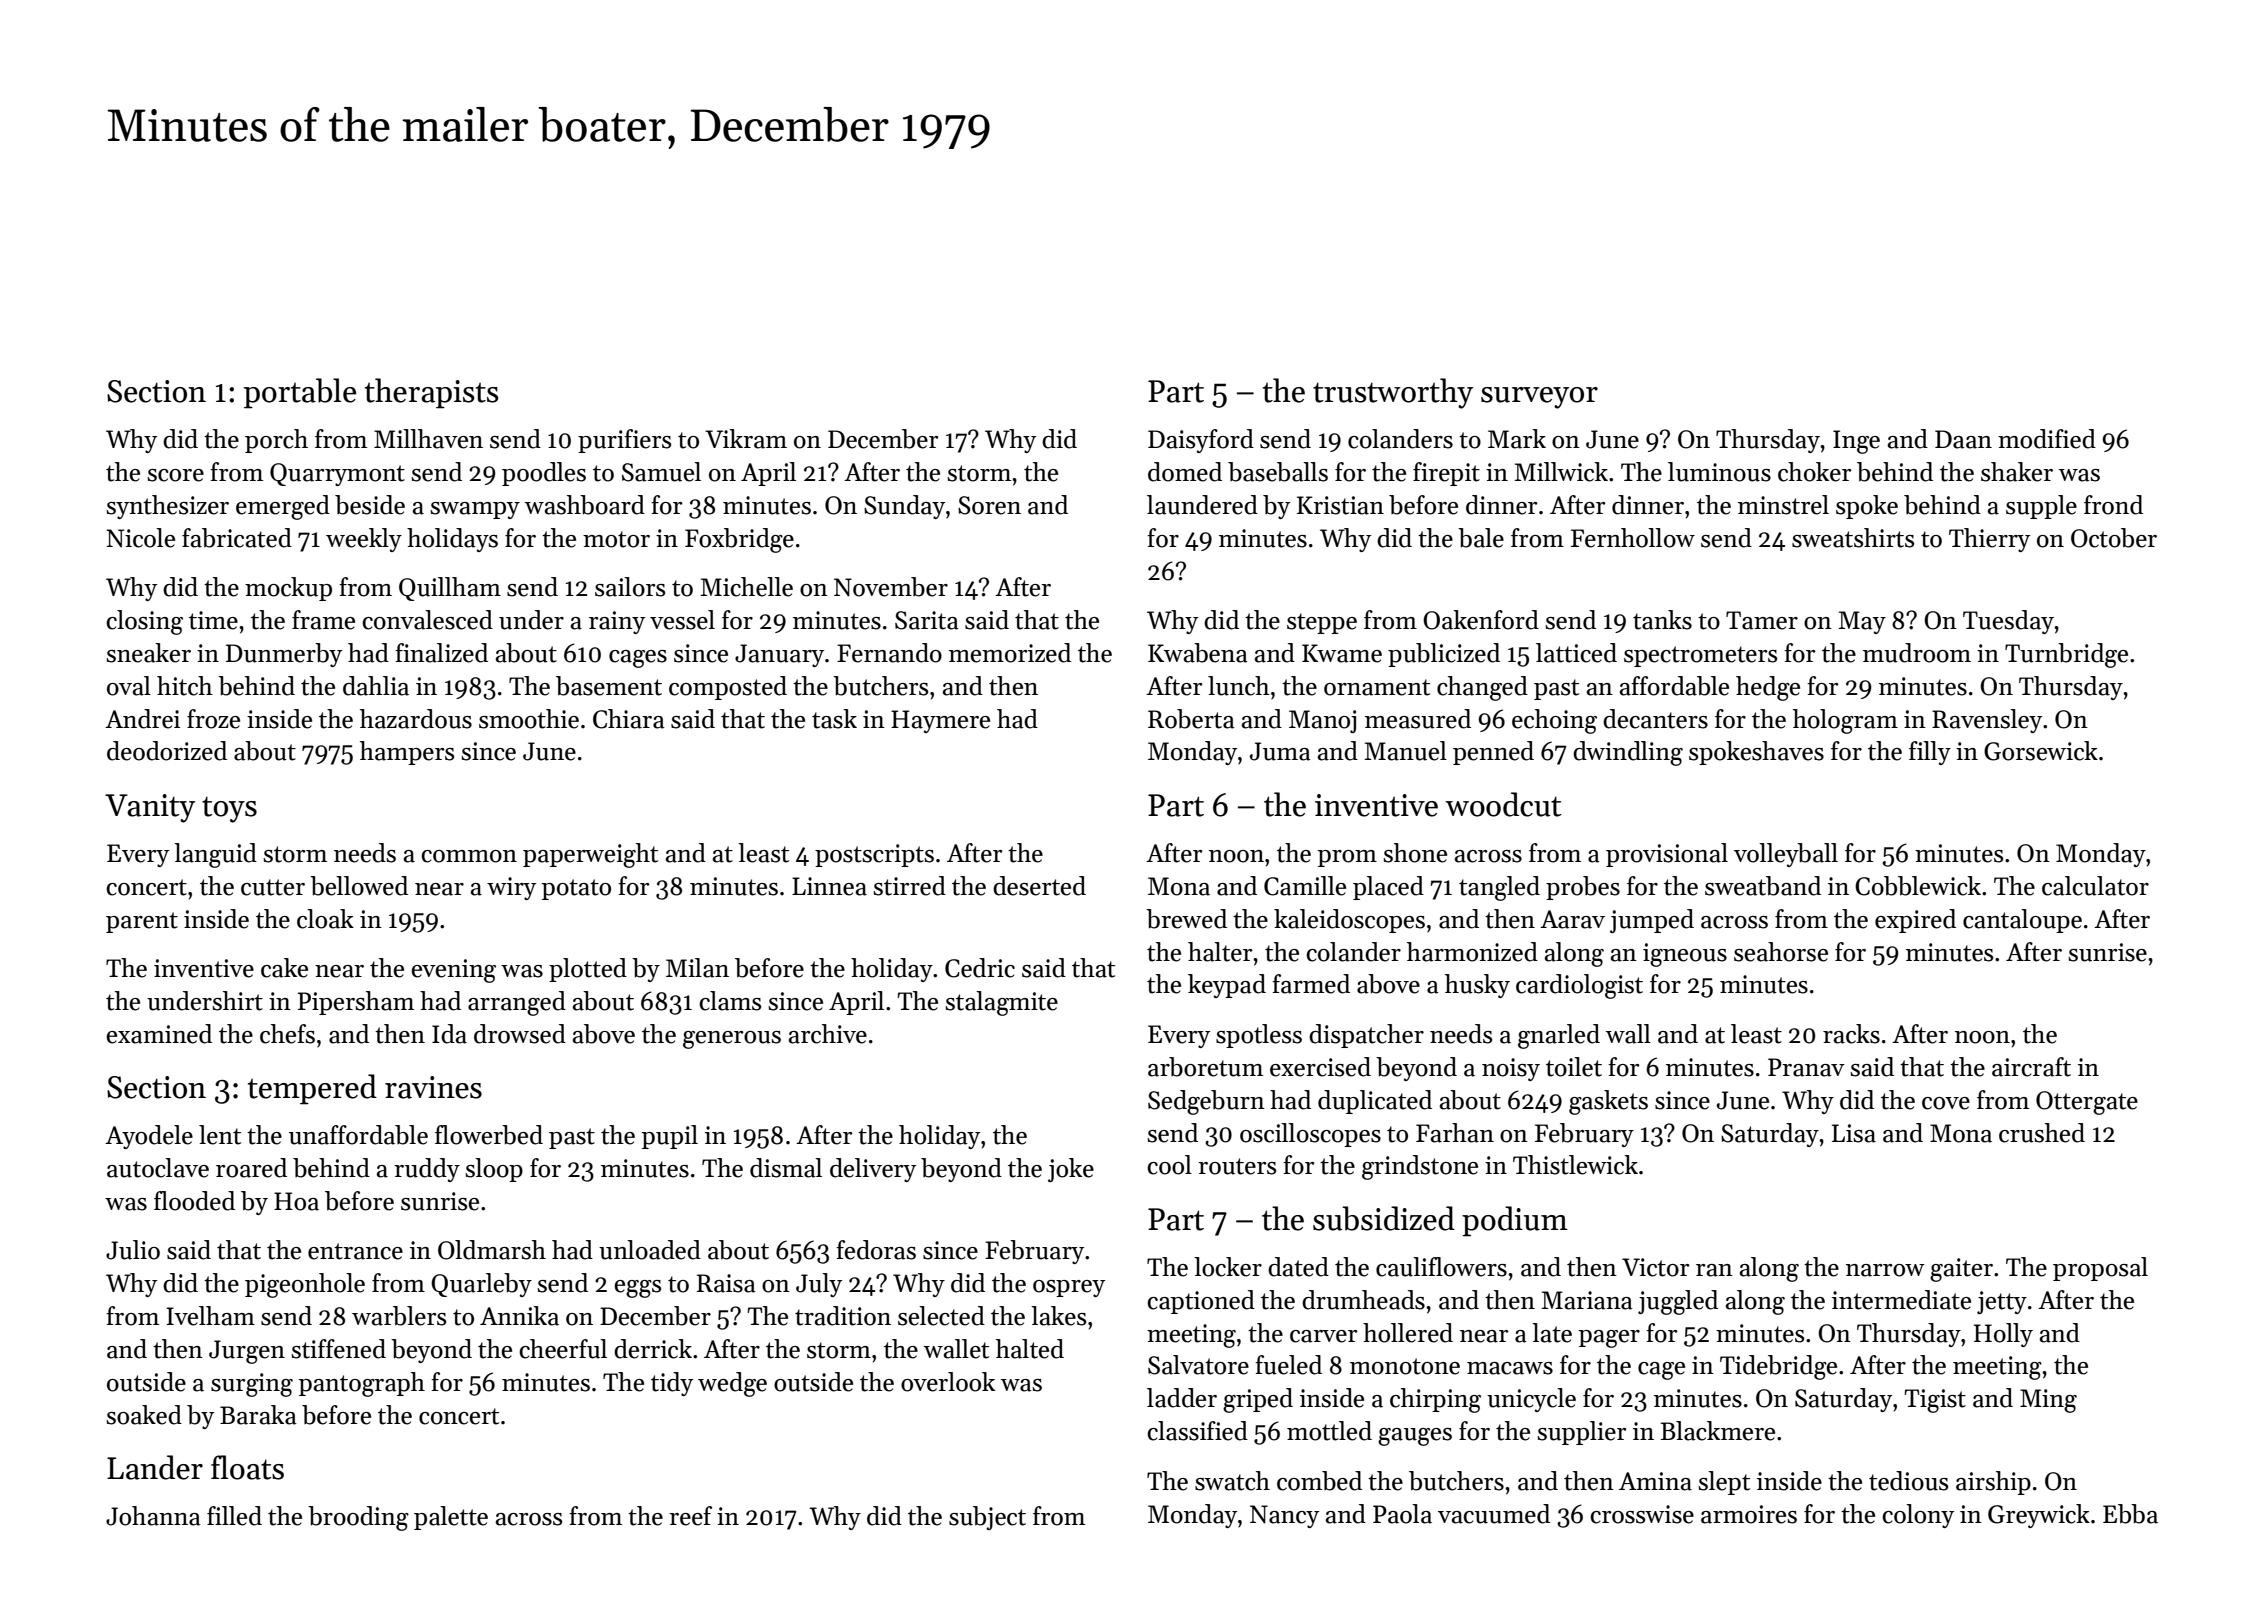 The width and height of the screenshot is (2265, 1602). Describe the element at coordinates (300, 393) in the screenshot. I see `portable` at that location.
